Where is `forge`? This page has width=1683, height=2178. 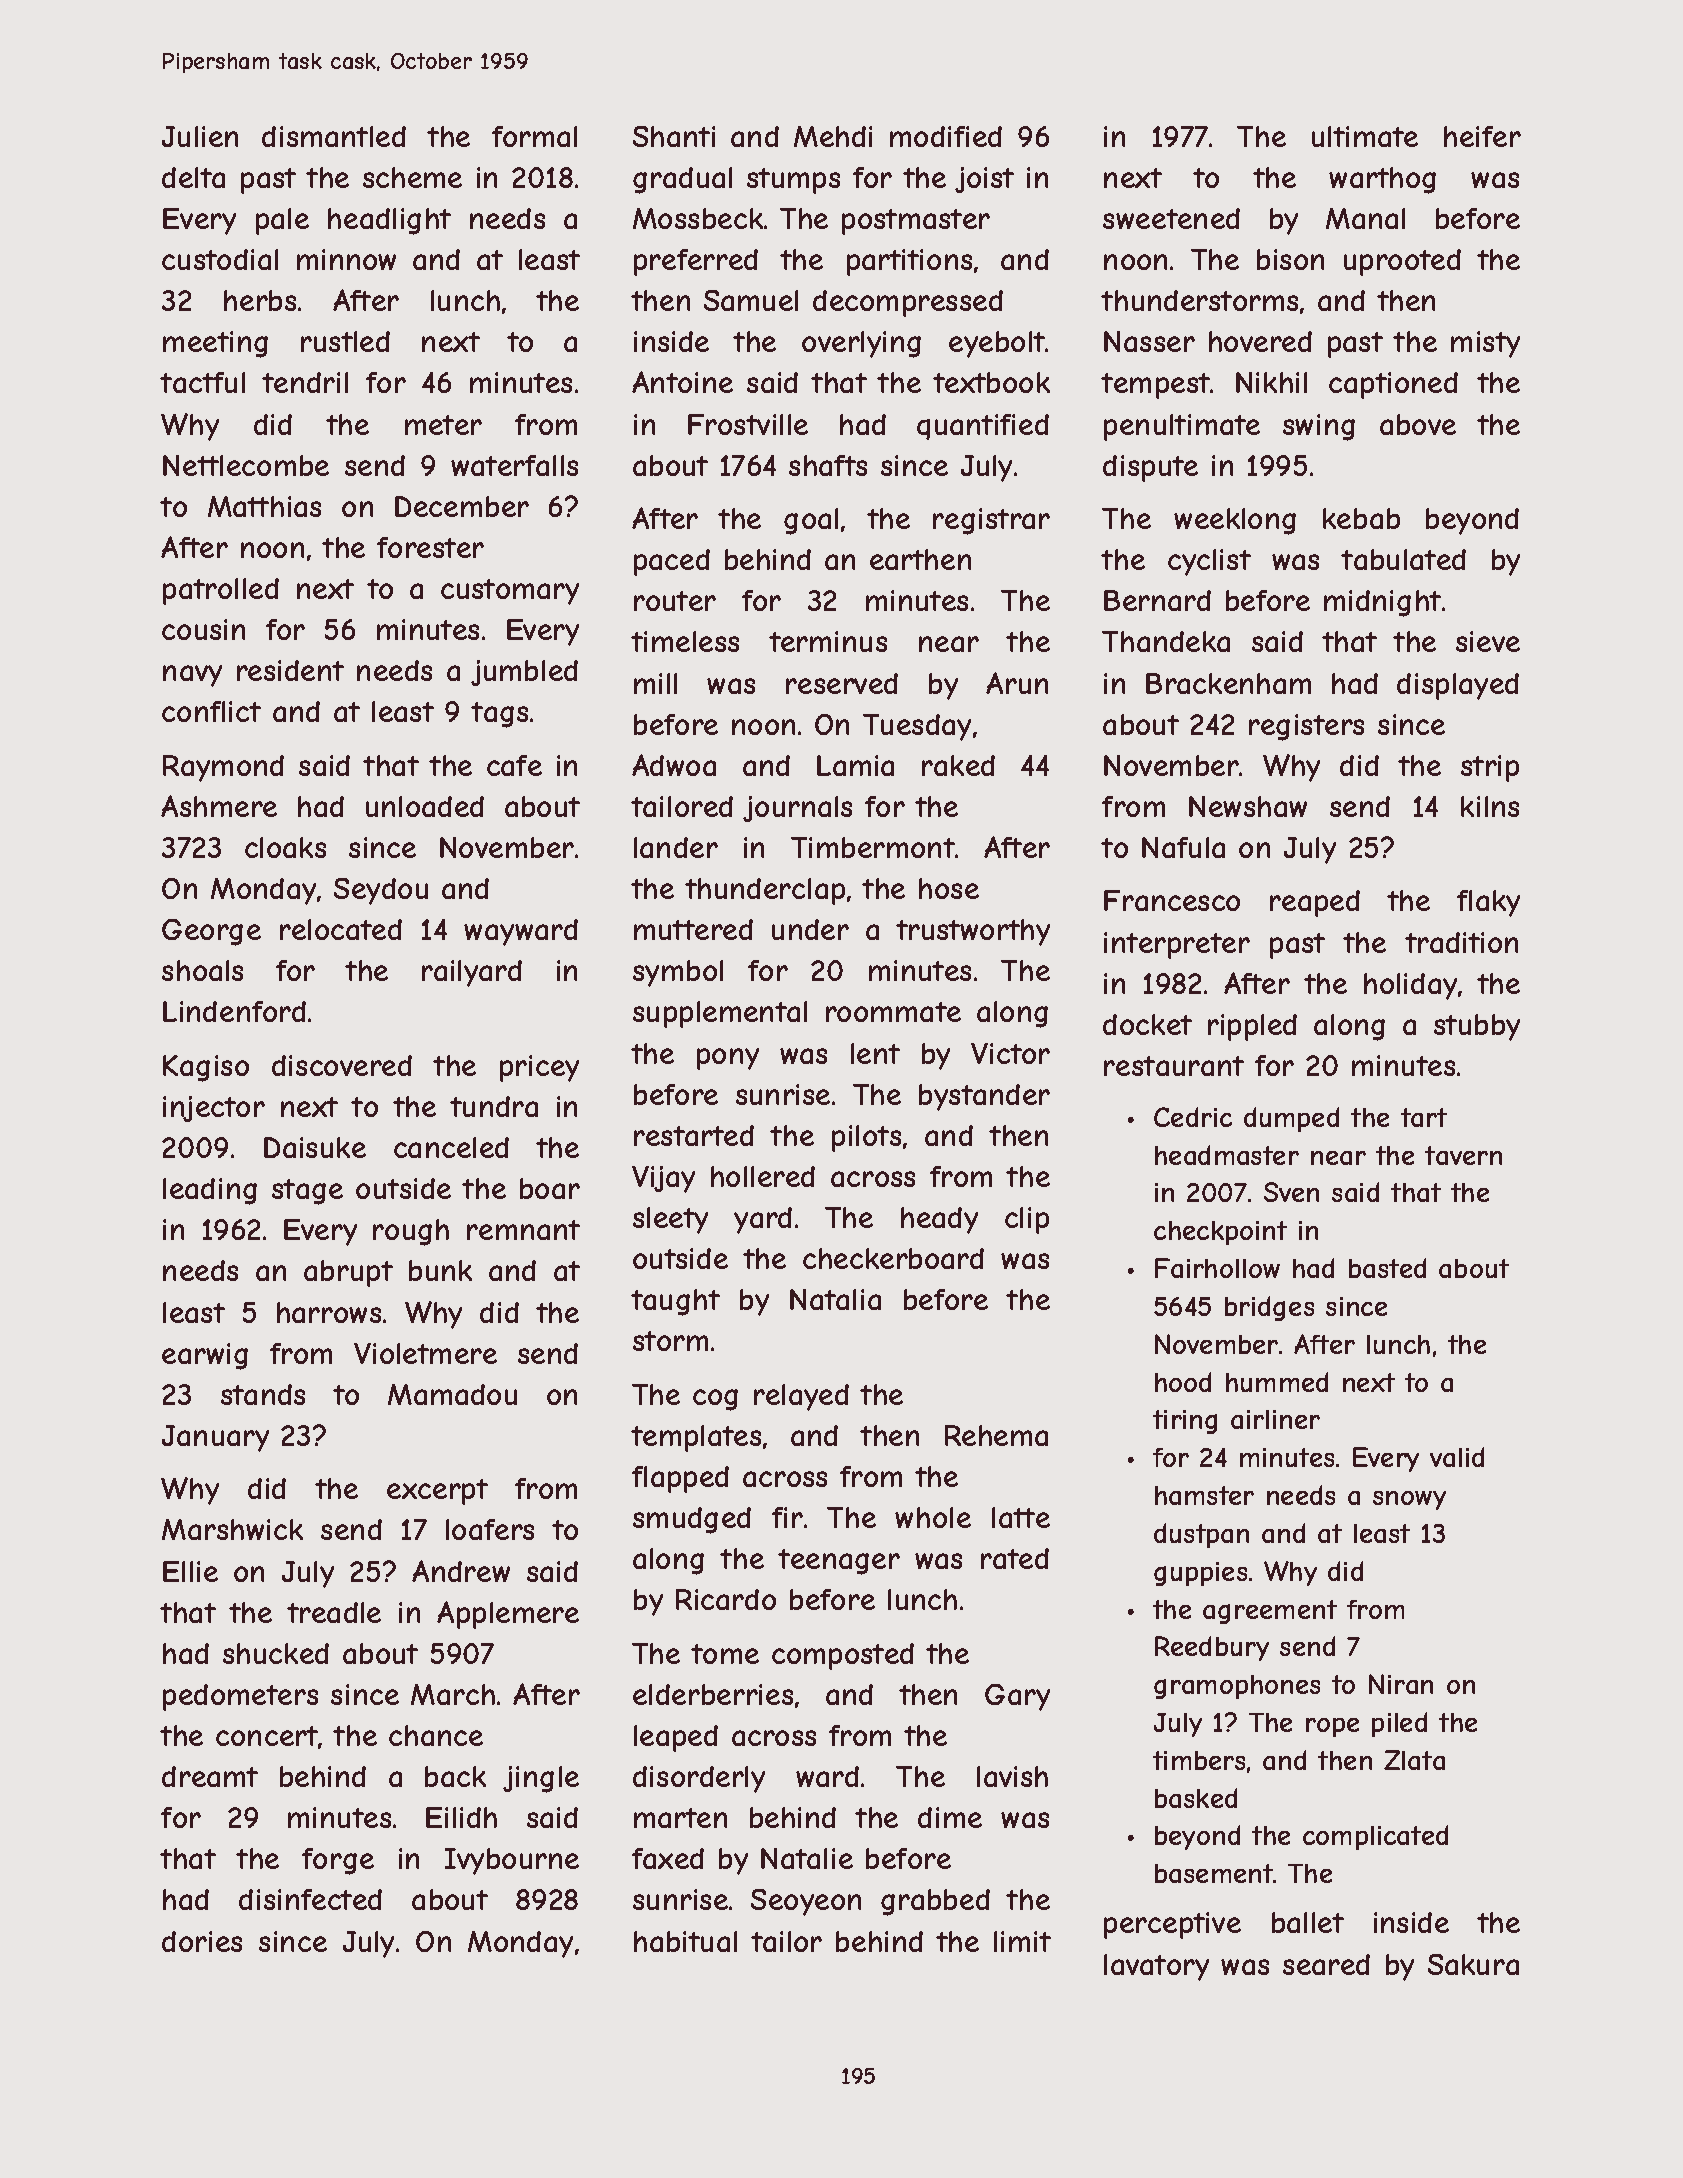
forge is located at coordinates (338, 1861).
